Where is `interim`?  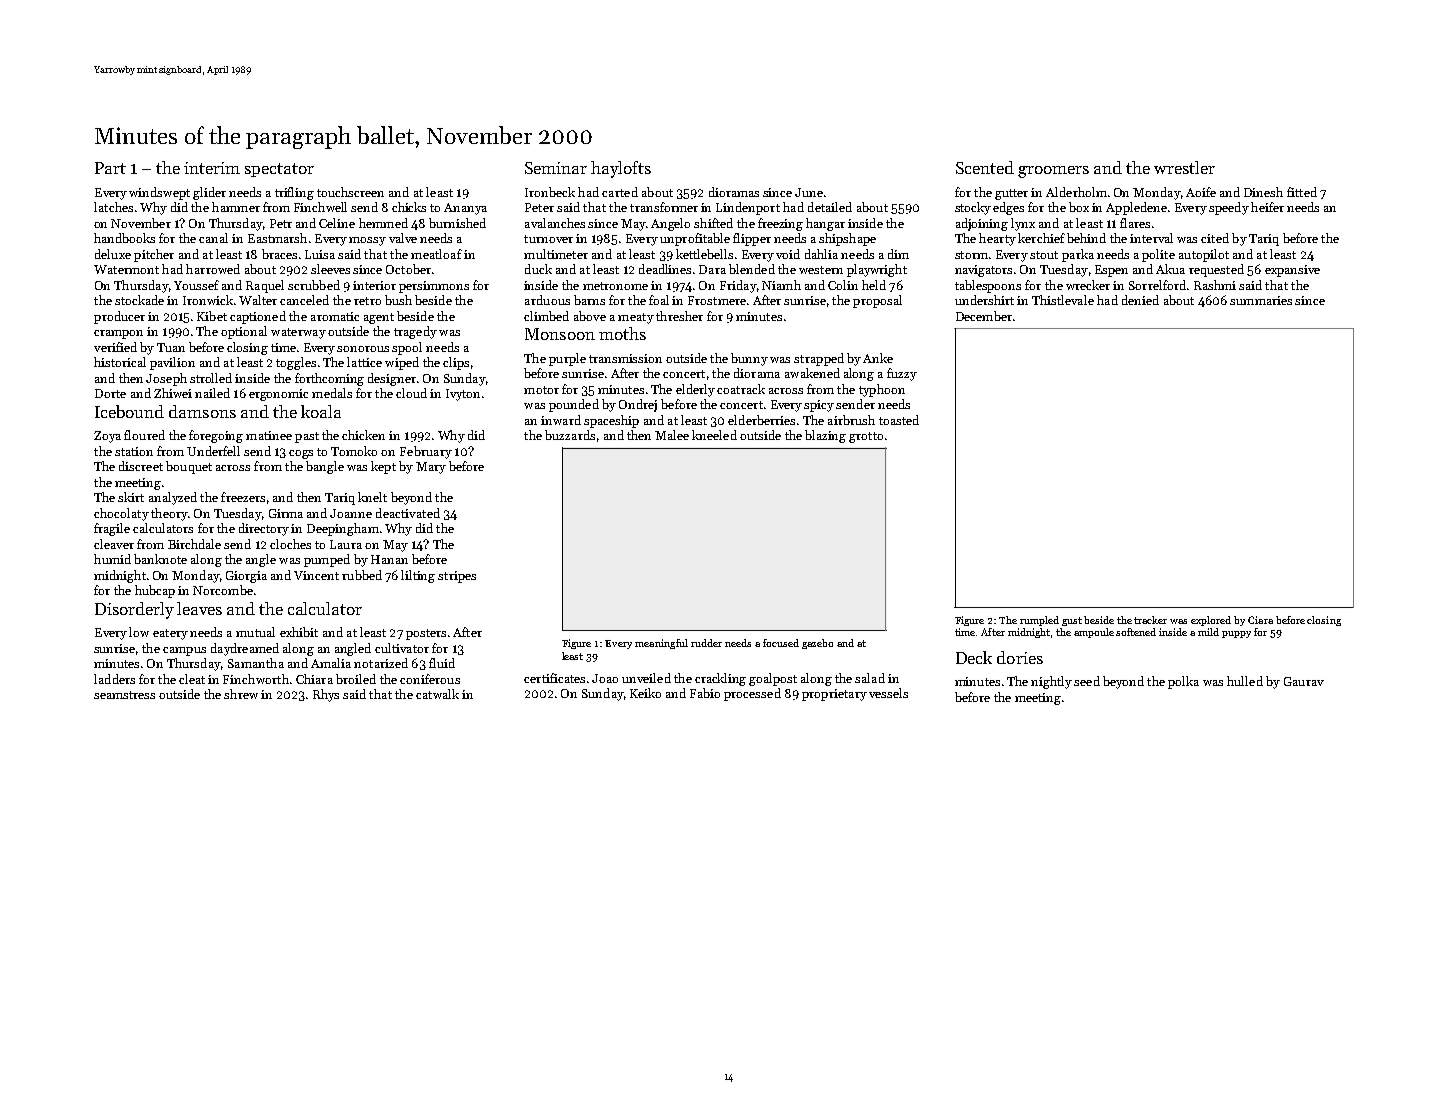 interim is located at coordinates (212, 168).
